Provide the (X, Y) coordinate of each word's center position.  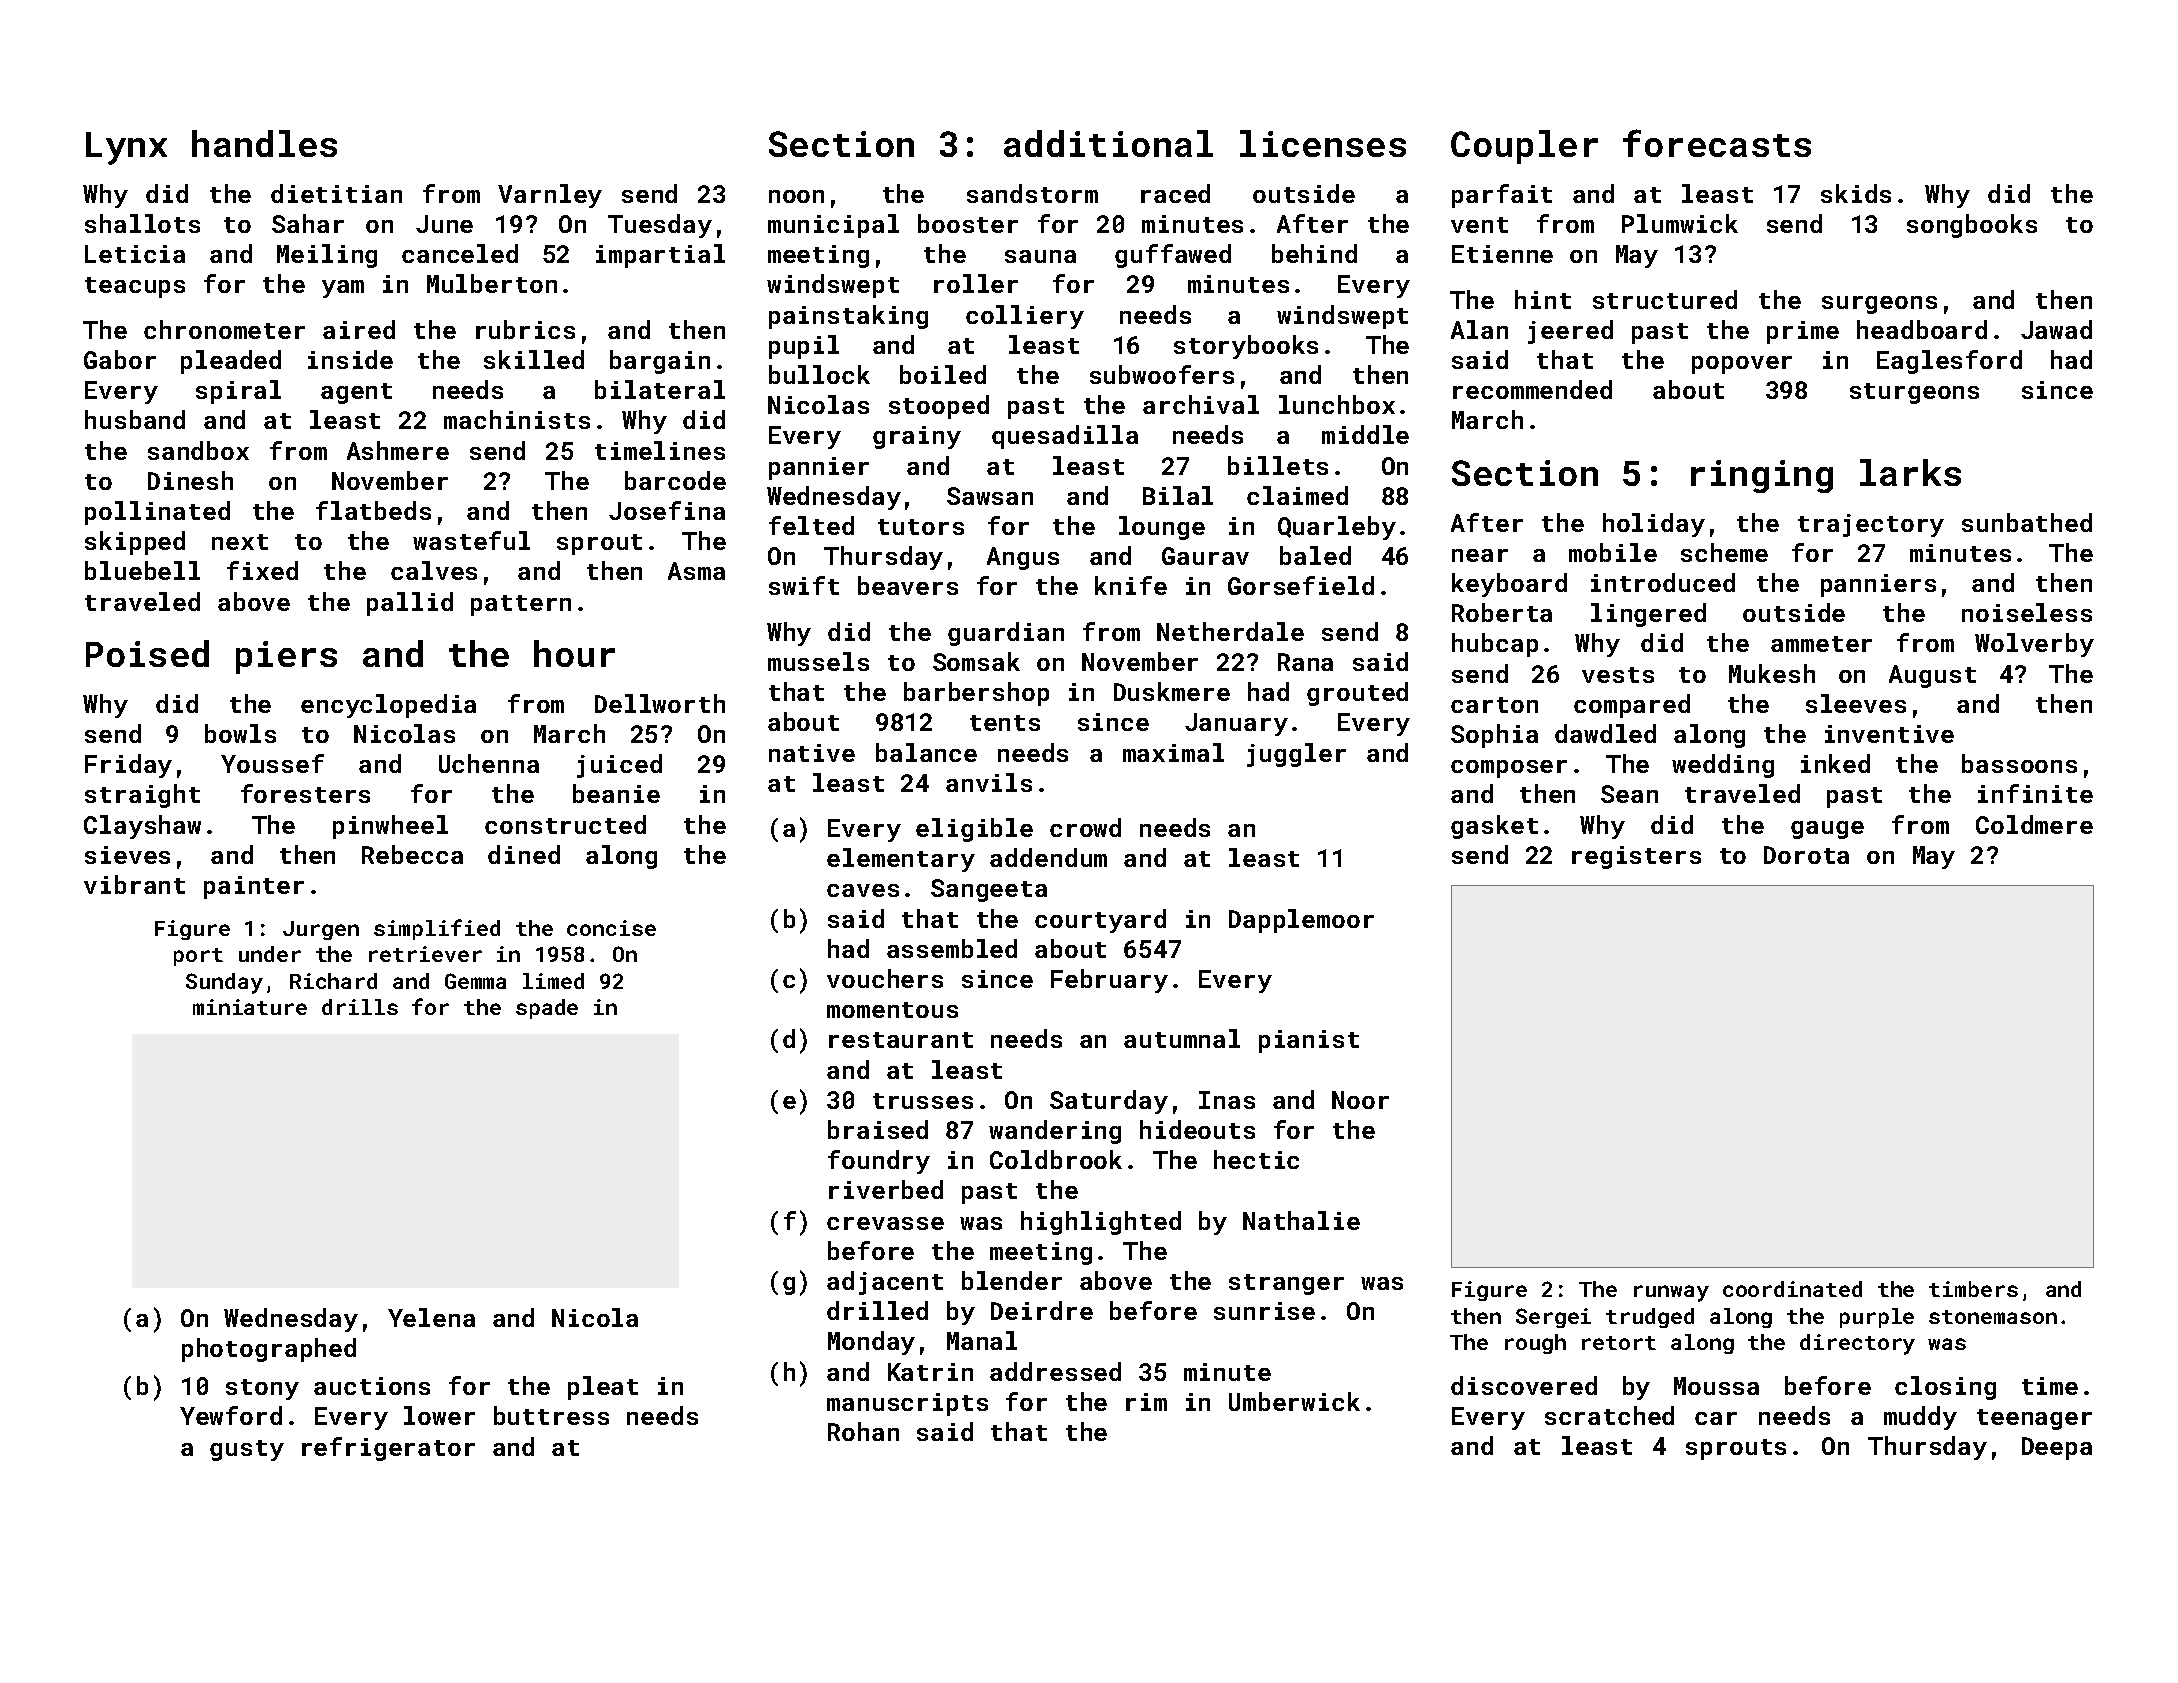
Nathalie (1301, 1220)
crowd (1085, 827)
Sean (1629, 794)
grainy (917, 437)
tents (1005, 723)
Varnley (550, 196)
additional (1108, 143)
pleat (603, 1388)
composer (1509, 769)
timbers (1973, 1289)
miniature (250, 1007)
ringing (1762, 476)
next (240, 542)
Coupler (1524, 147)
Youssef (272, 763)
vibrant (134, 884)
